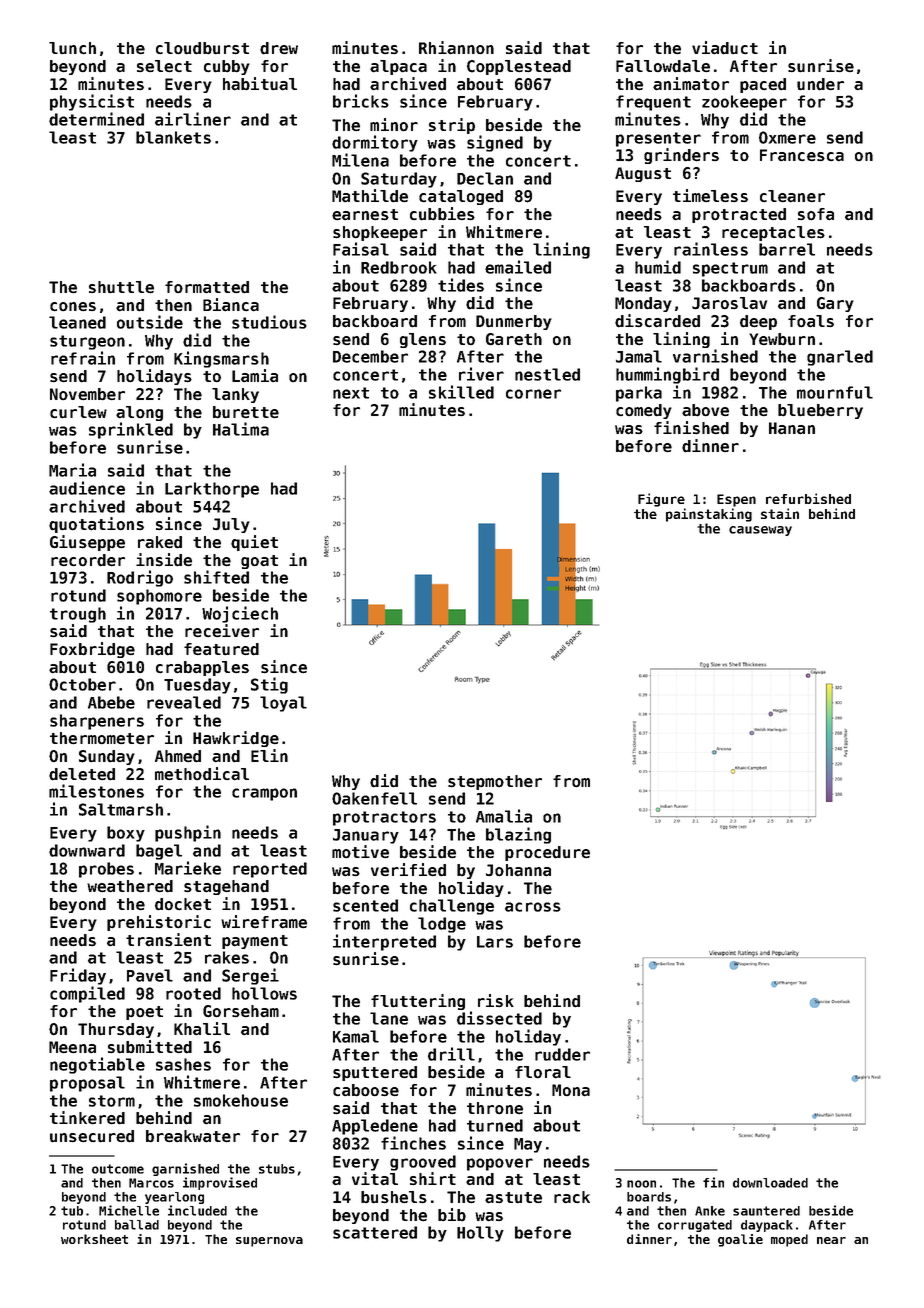 This document has height=1308, width=924. What do you see at coordinates (681, 156) in the document?
I see `grinders` at bounding box center [681, 156].
